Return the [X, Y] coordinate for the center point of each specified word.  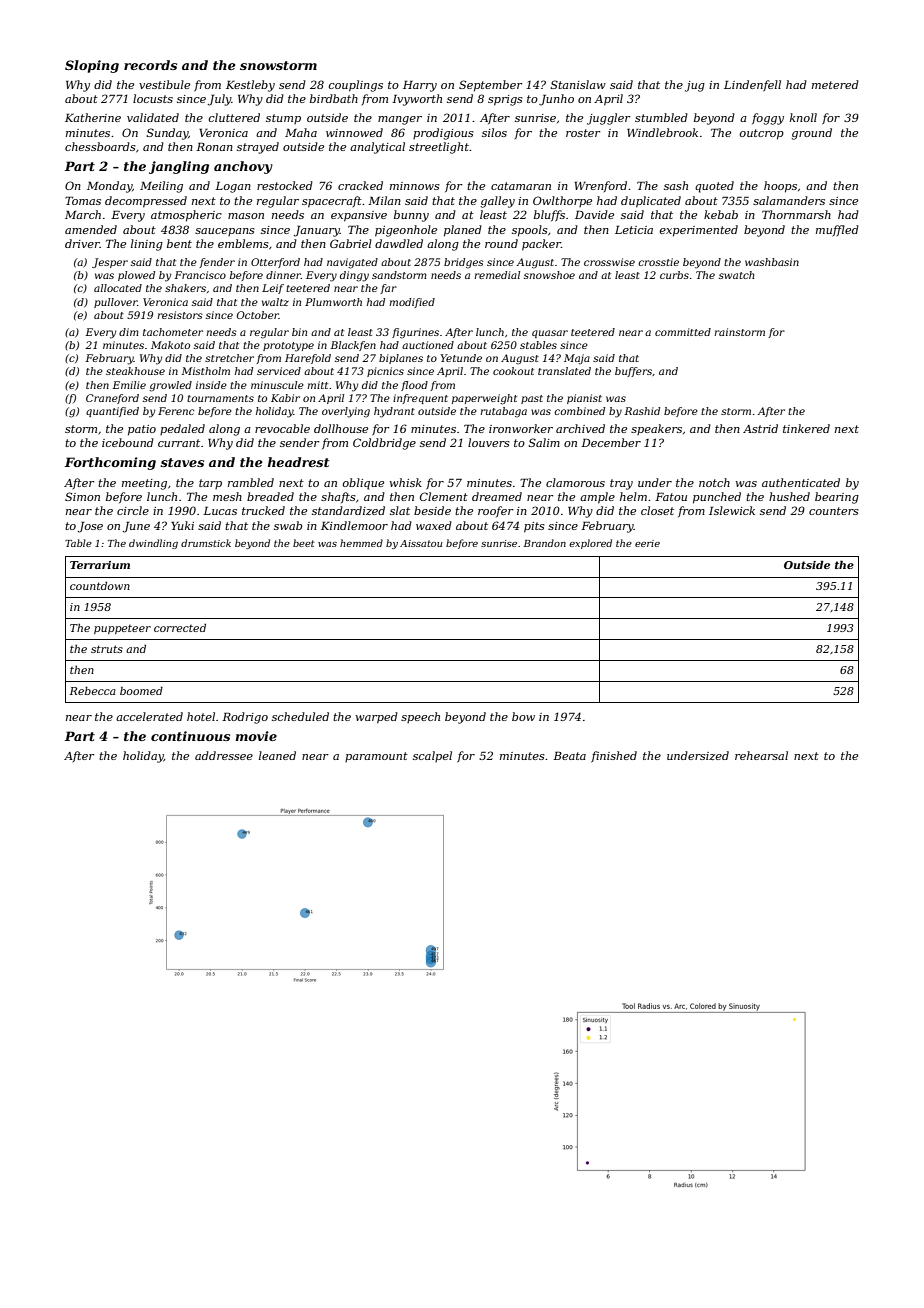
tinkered [806, 428]
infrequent [420, 399]
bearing [837, 498]
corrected [180, 628]
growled [170, 386]
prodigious [443, 134]
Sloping [92, 66]
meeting [144, 484]
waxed [434, 525]
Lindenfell [752, 86]
